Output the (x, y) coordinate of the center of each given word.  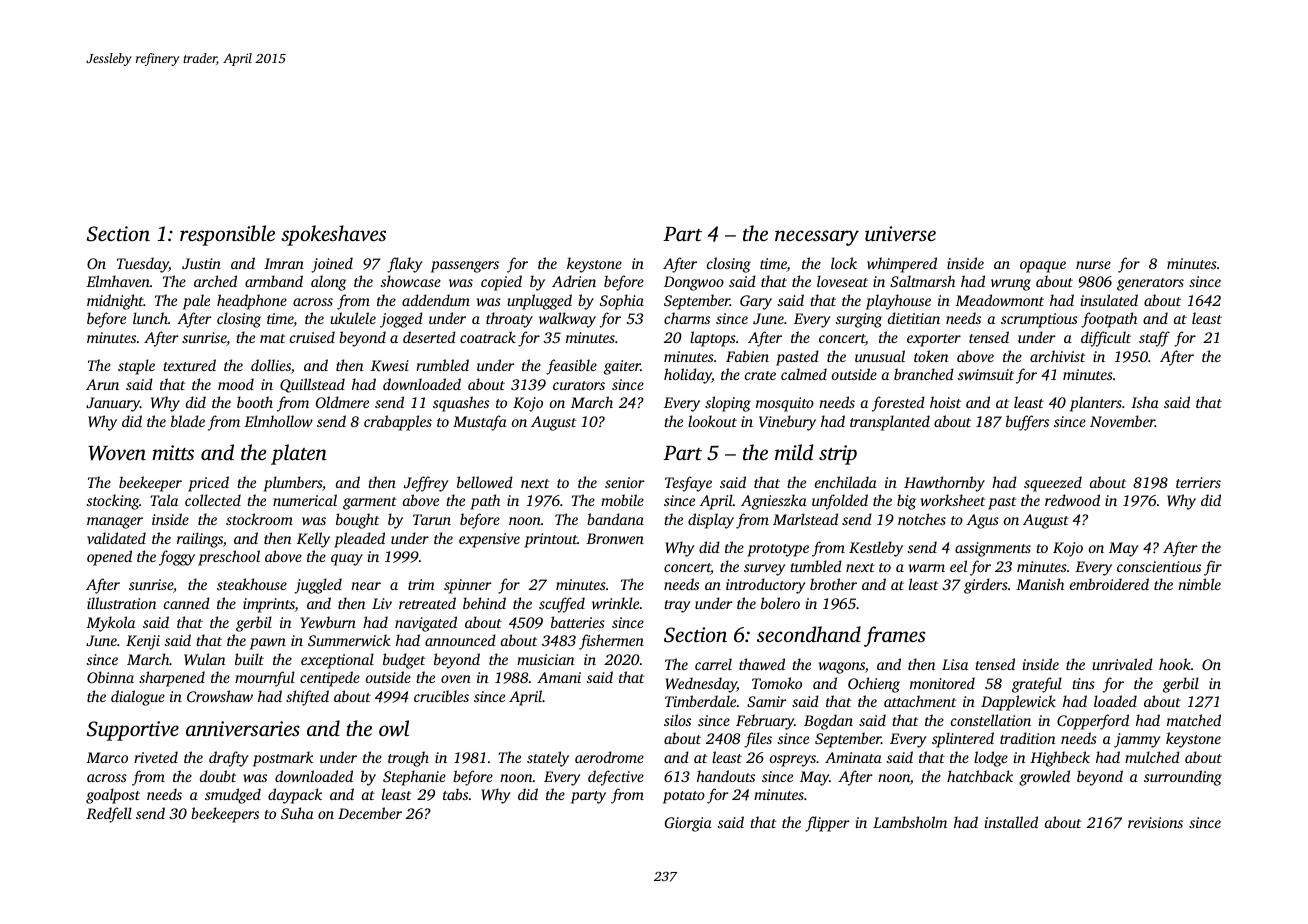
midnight (115, 302)
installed (1011, 822)
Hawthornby (944, 484)
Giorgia (688, 824)
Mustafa (480, 423)
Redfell (109, 815)
